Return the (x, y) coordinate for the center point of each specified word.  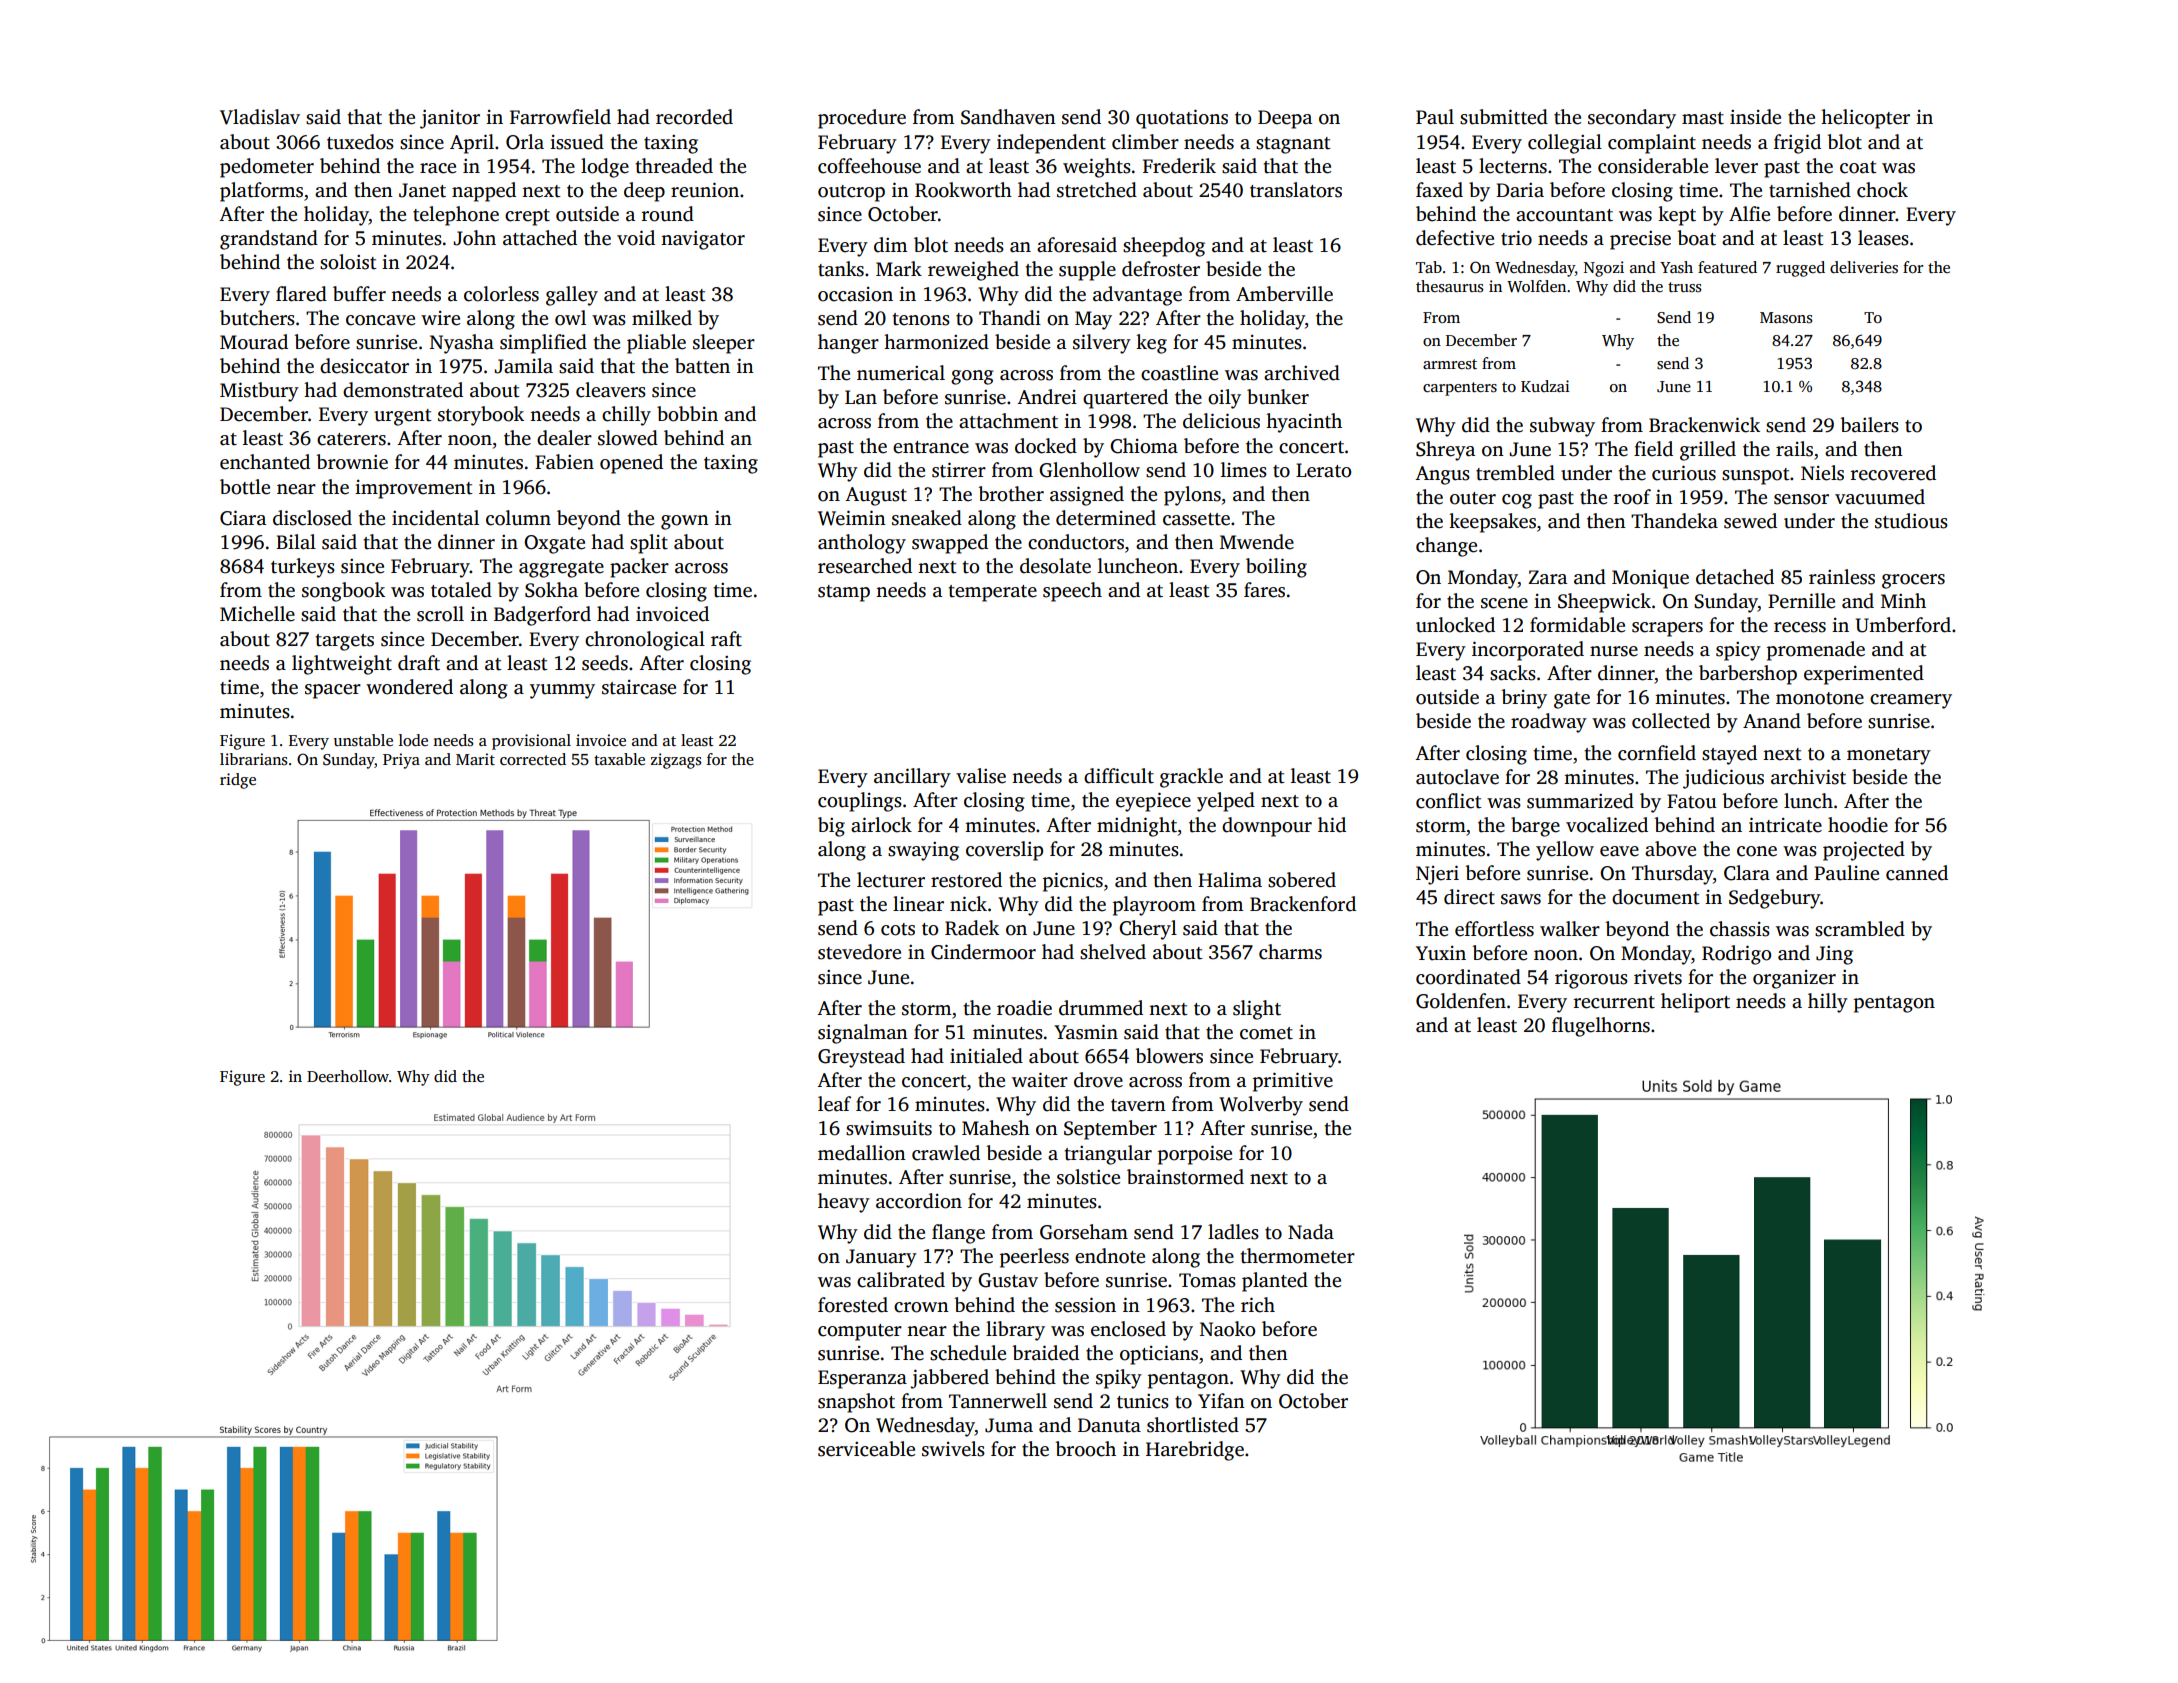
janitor (450, 119)
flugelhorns (1601, 1027)
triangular (1108, 1155)
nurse (1614, 651)
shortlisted (1193, 1425)
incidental (435, 518)
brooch (1085, 1449)
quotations (1182, 119)
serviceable (866, 1449)
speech (1072, 592)
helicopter (1865, 119)
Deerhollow (348, 1076)
